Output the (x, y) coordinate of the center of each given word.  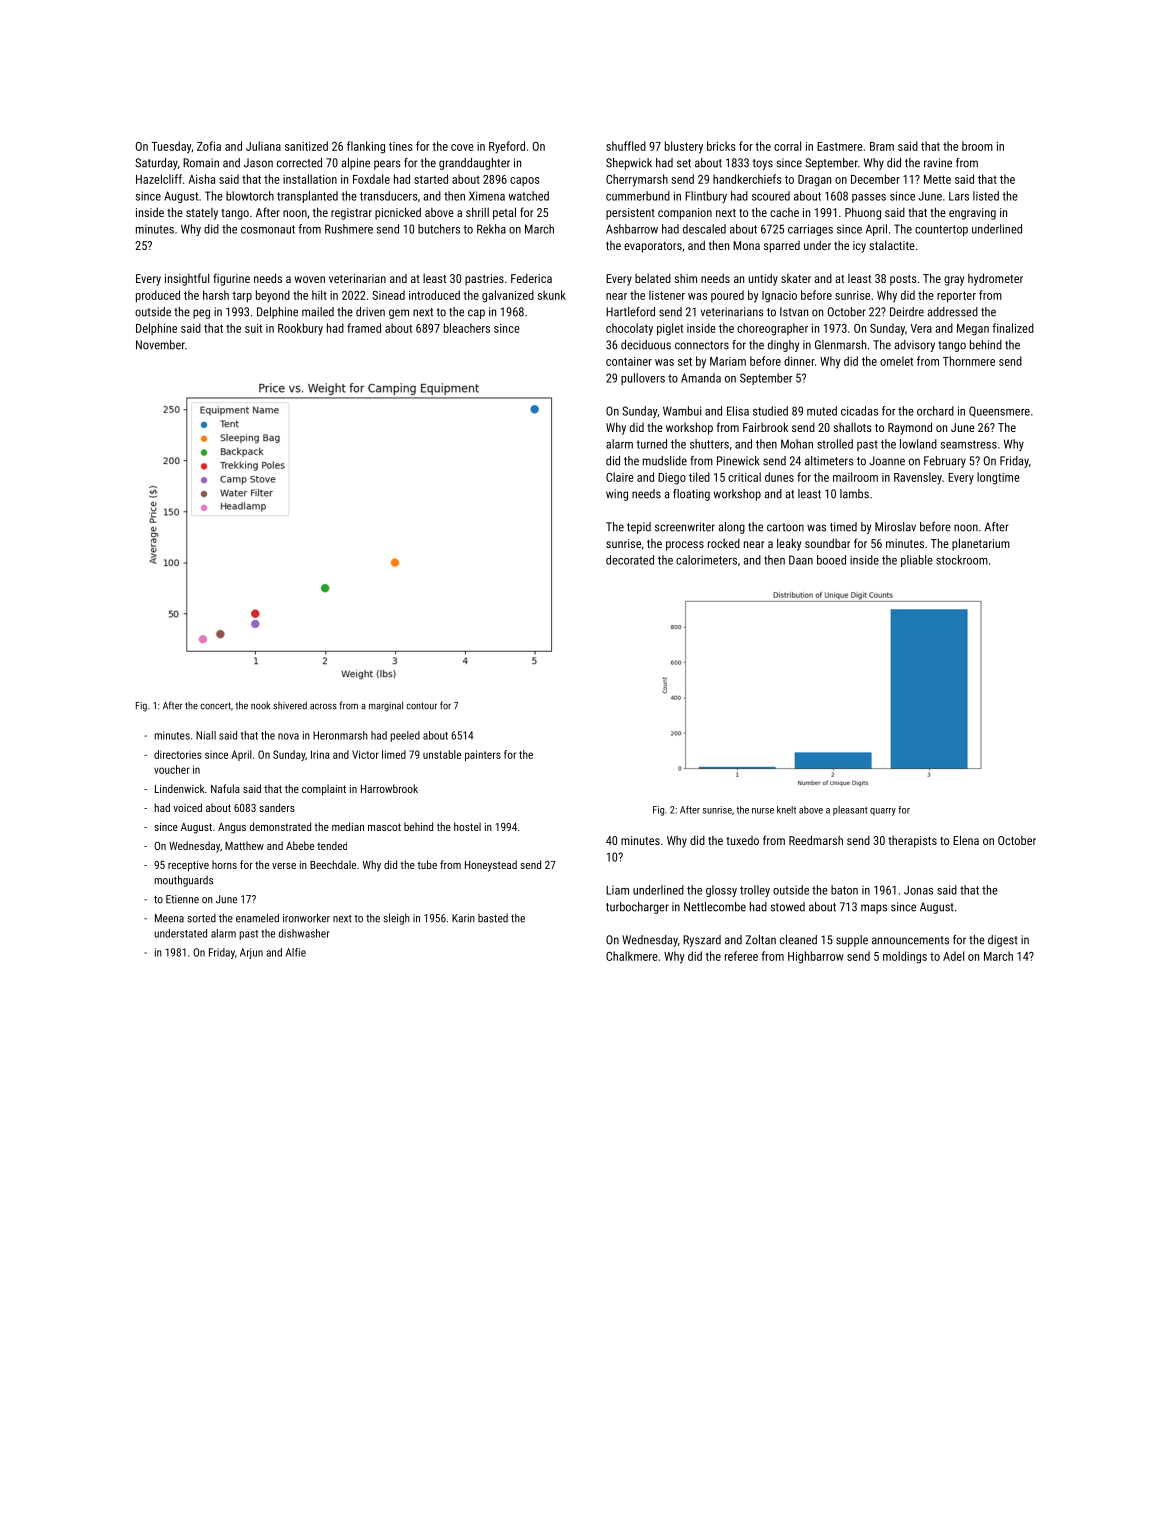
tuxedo (742, 840)
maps (874, 909)
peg (201, 314)
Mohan (797, 444)
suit (253, 328)
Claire (620, 477)
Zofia (209, 146)
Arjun (251, 953)
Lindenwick (180, 788)
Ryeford (507, 147)
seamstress (969, 444)
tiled (699, 477)
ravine (938, 163)
